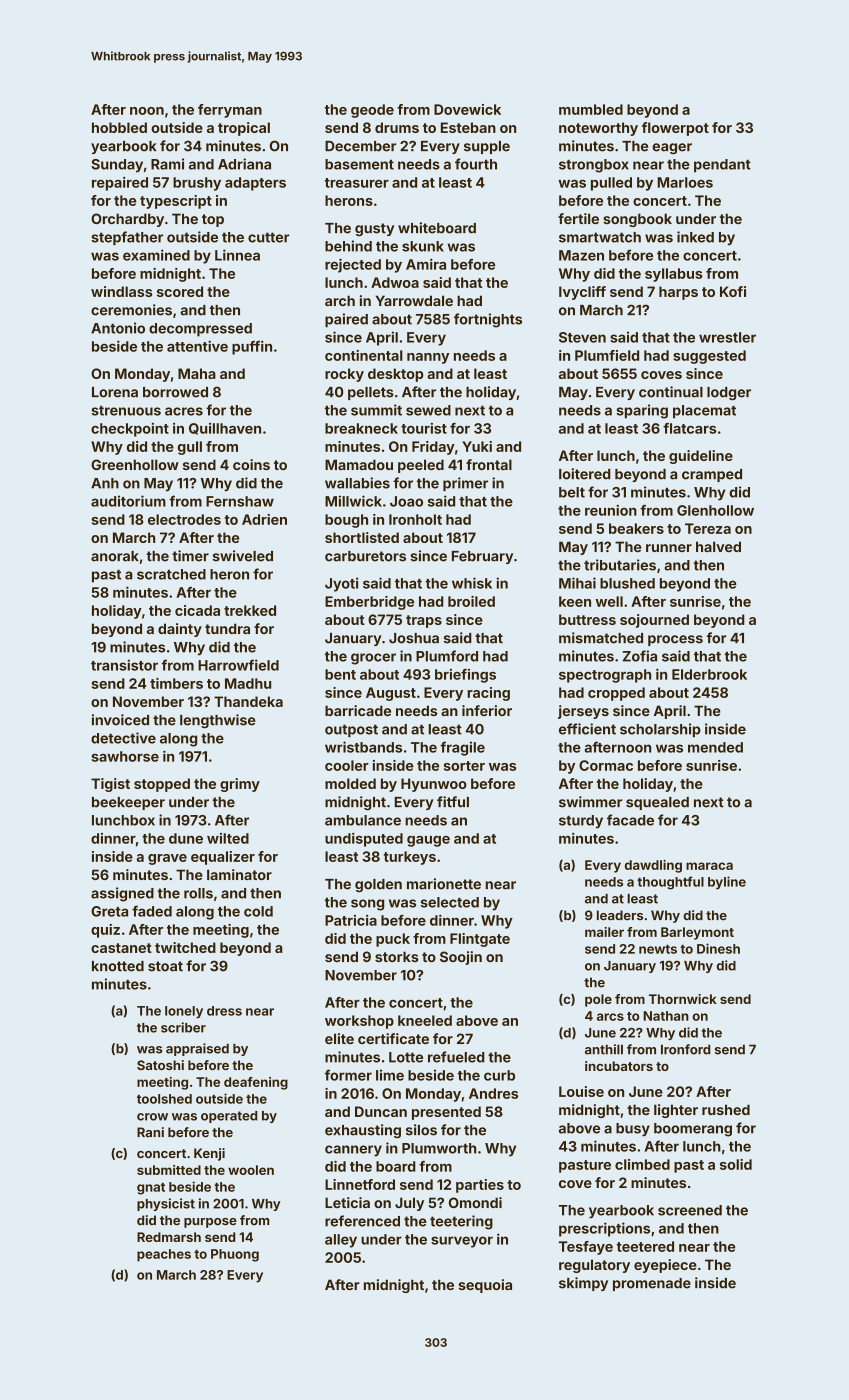 This image has width=849, height=1400. What do you see at coordinates (130, 430) in the image?
I see `checkpoint` at bounding box center [130, 430].
